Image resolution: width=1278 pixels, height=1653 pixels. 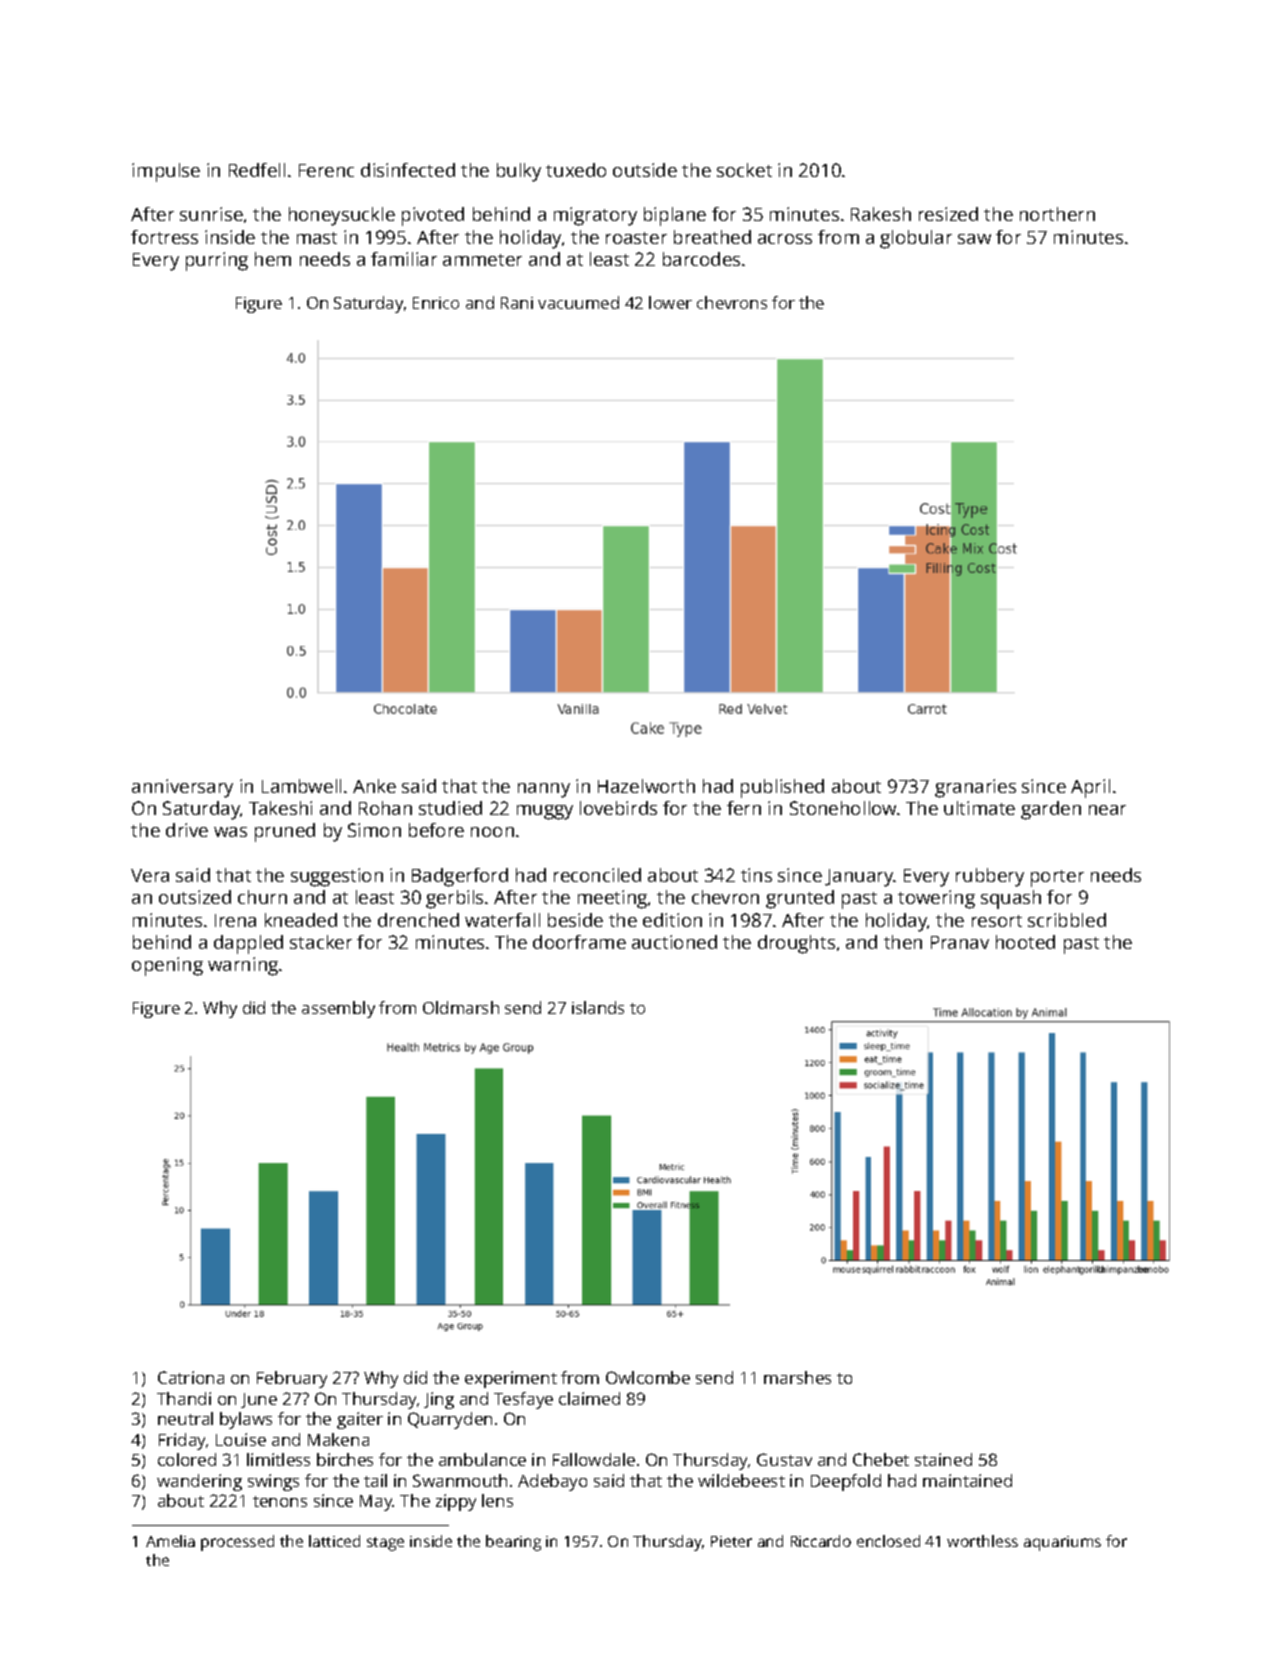 I want to click on near, so click(x=1107, y=810).
